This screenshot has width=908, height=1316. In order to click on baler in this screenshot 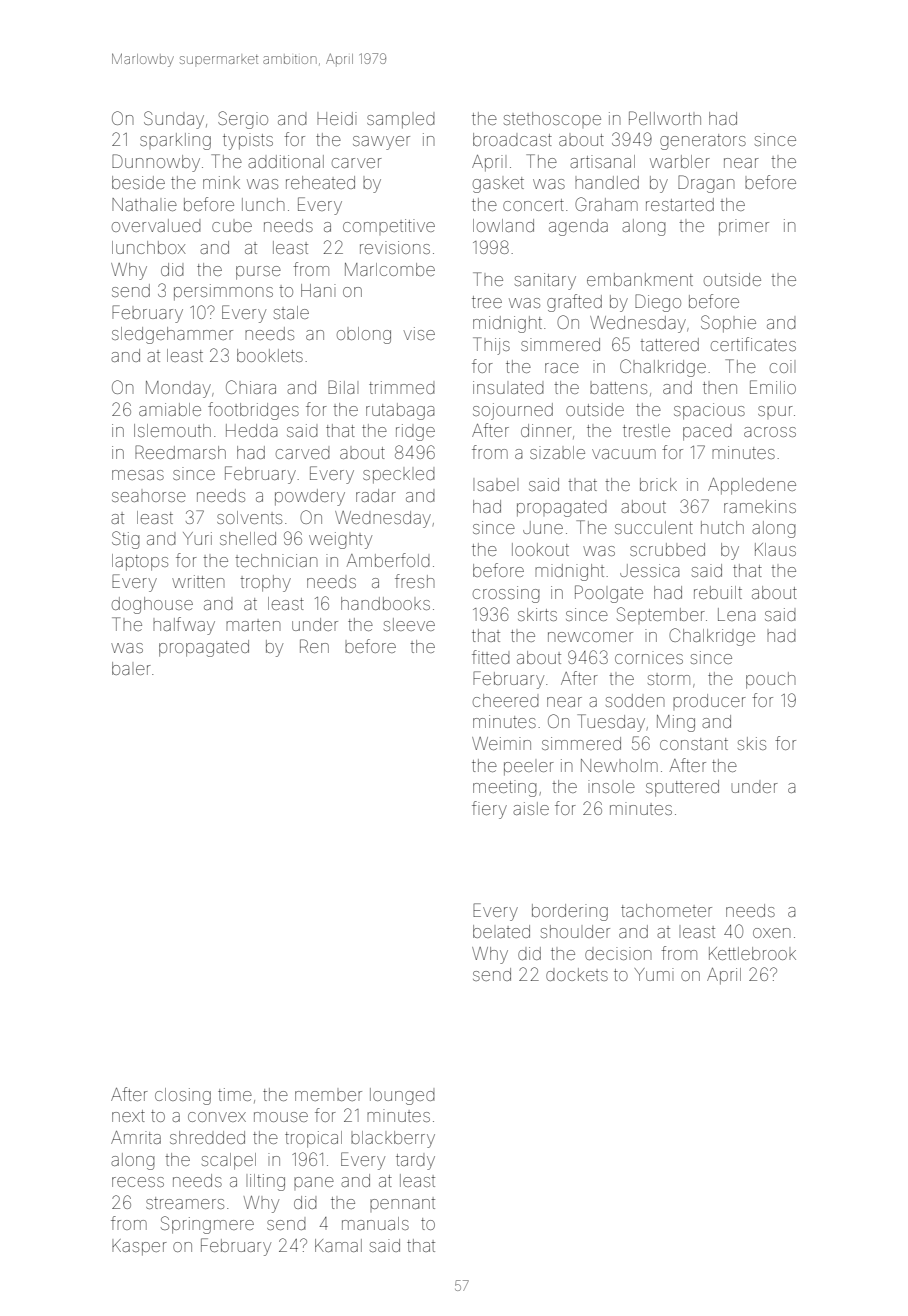, I will do `click(131, 668)`.
